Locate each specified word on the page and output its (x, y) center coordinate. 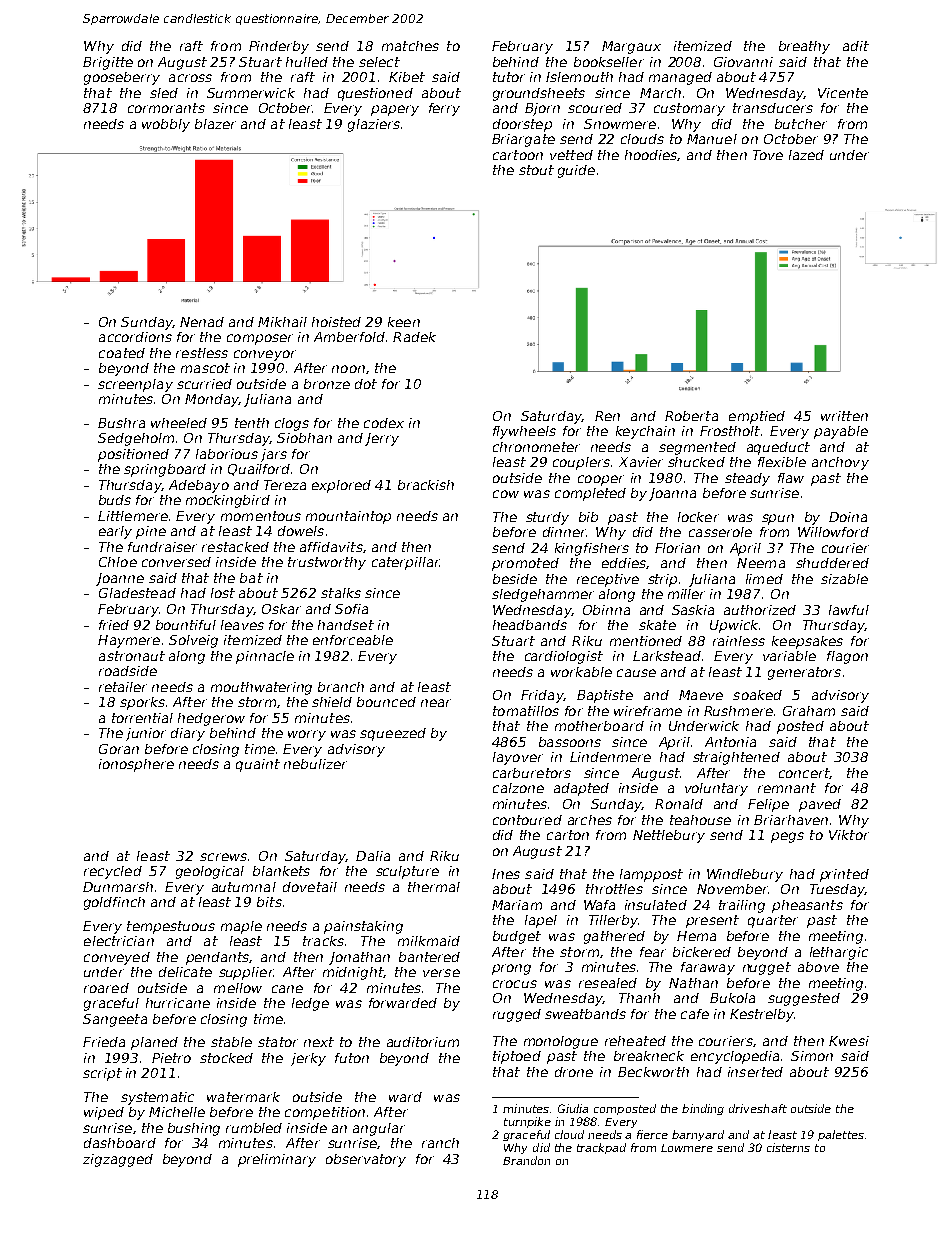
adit (856, 46)
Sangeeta (115, 1020)
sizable (844, 579)
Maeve (701, 695)
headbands (530, 625)
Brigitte (108, 63)
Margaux (631, 47)
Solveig (193, 641)
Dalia (373, 856)
